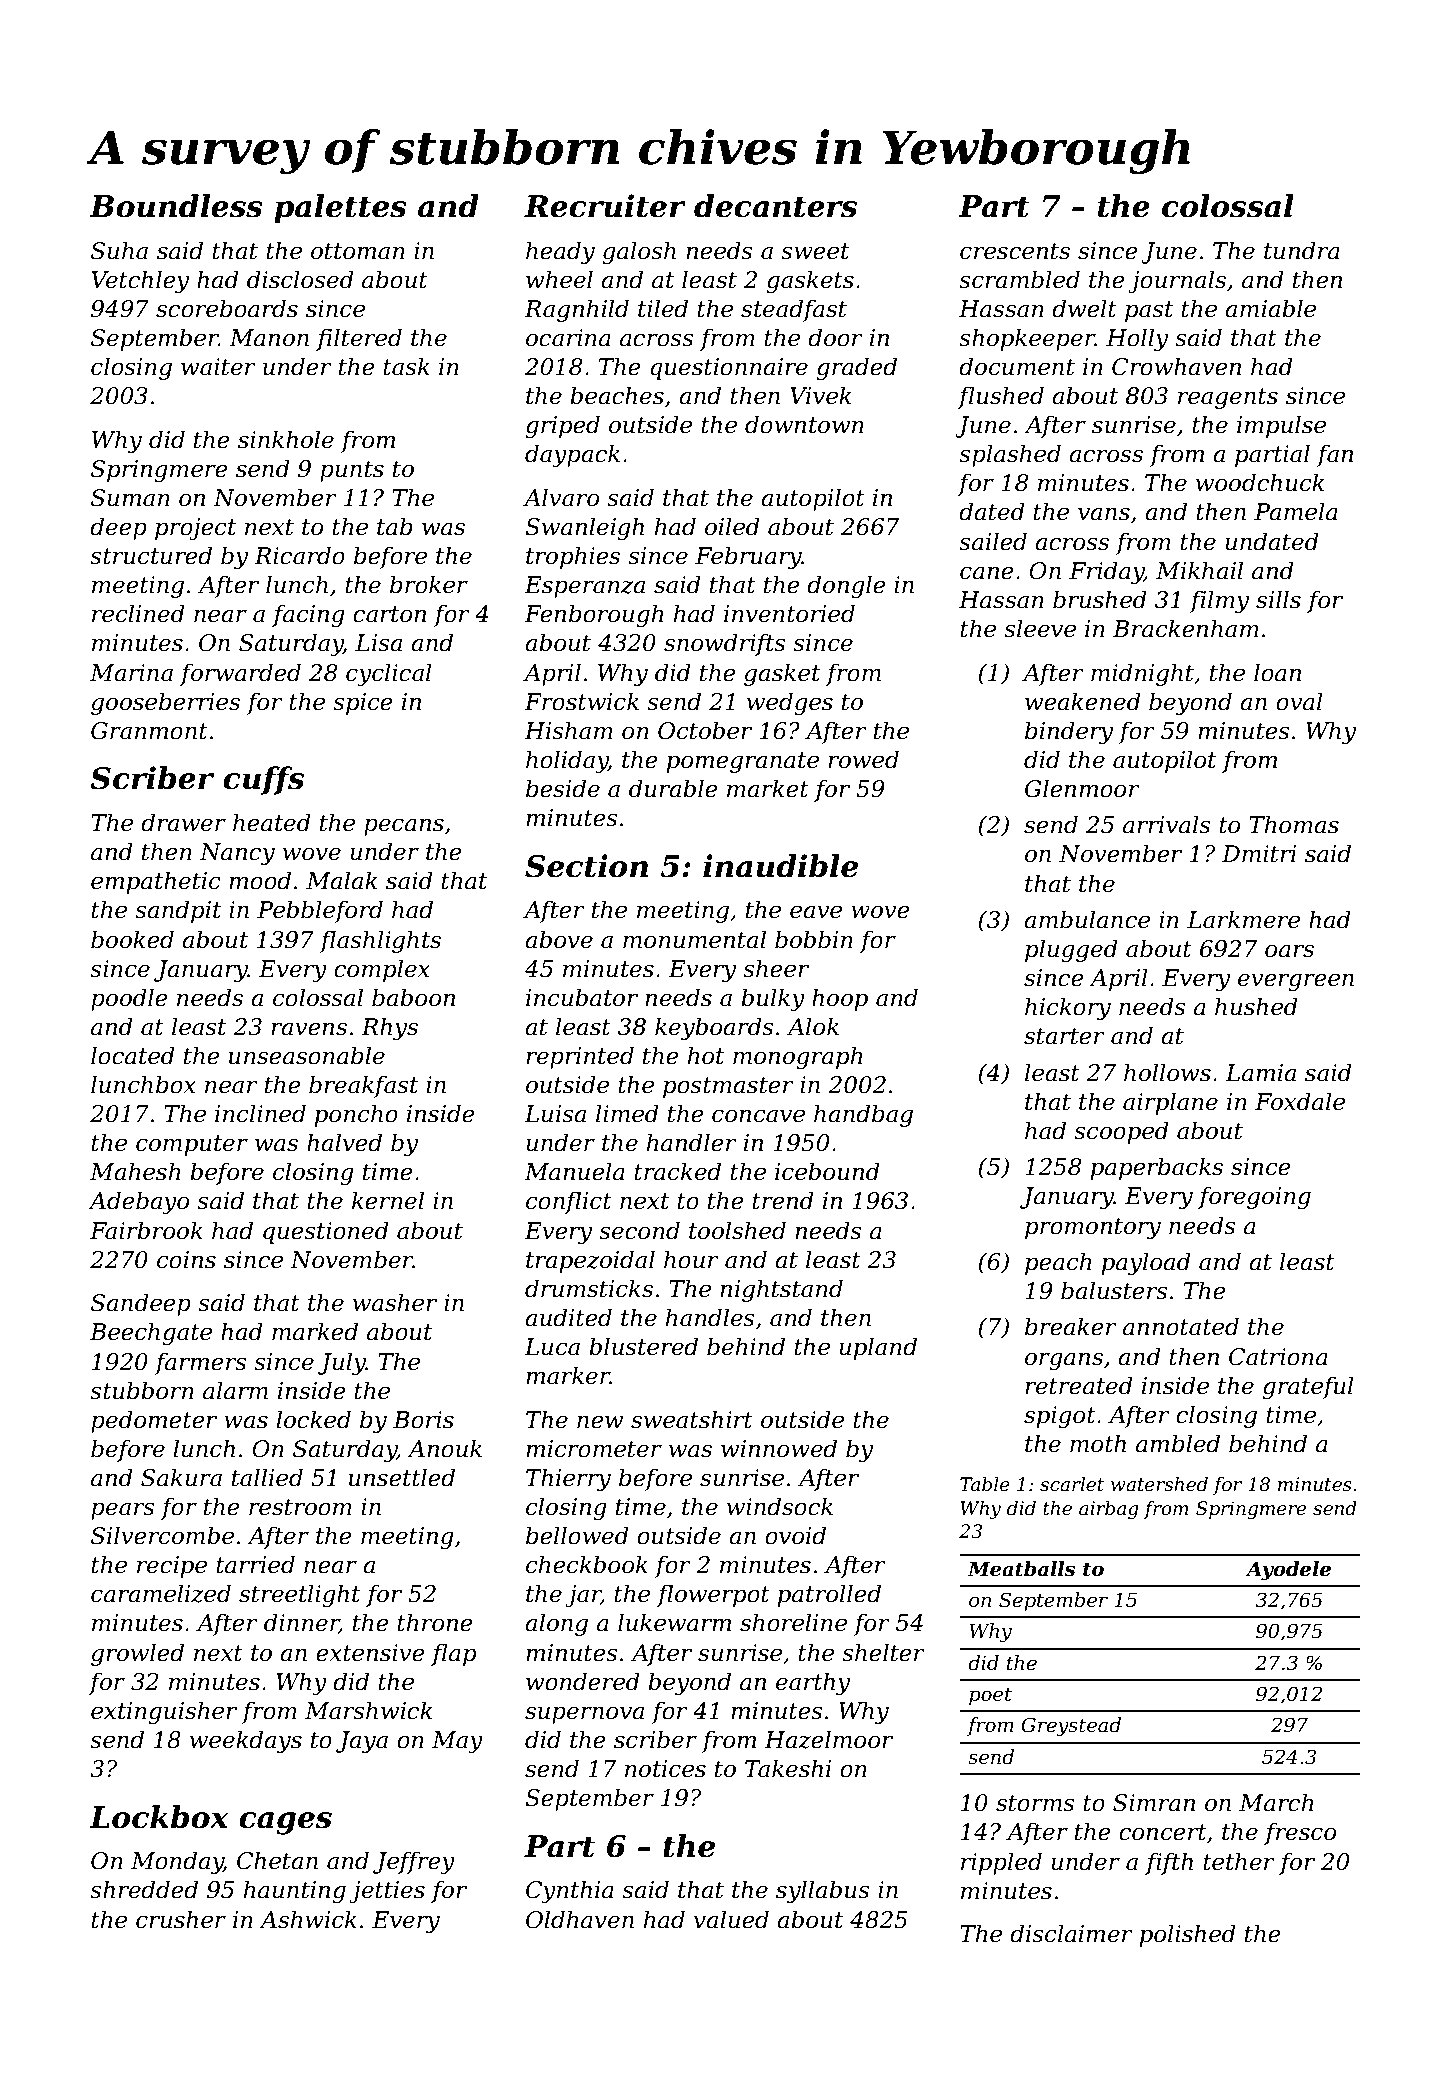 The height and width of the screenshot is (2100, 1450). What do you see at coordinates (1302, 250) in the screenshot?
I see `tundra` at bounding box center [1302, 250].
